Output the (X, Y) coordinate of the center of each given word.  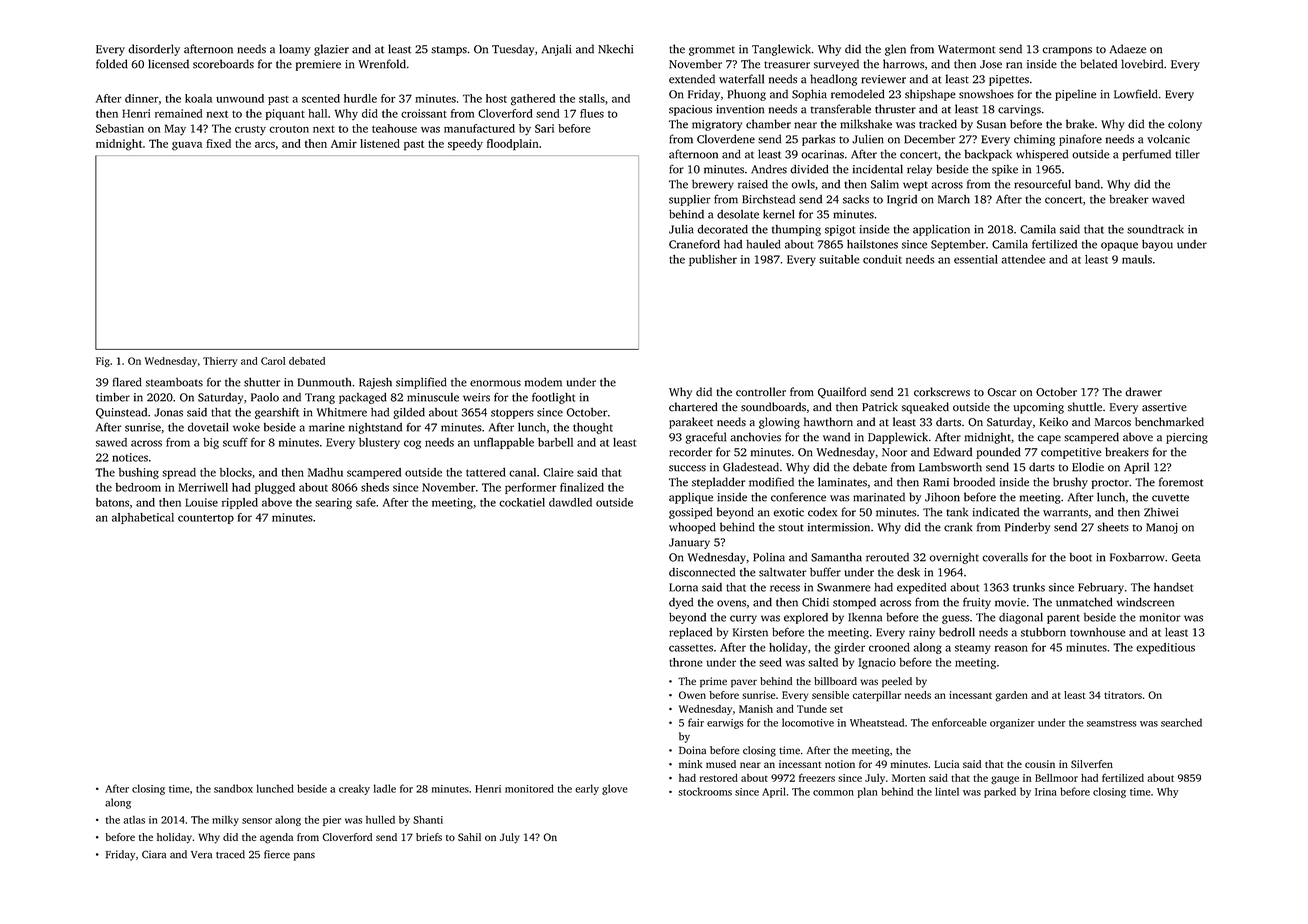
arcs (265, 145)
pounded (998, 453)
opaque (1119, 246)
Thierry (220, 362)
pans (304, 856)
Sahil (469, 837)
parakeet (691, 423)
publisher (713, 260)
